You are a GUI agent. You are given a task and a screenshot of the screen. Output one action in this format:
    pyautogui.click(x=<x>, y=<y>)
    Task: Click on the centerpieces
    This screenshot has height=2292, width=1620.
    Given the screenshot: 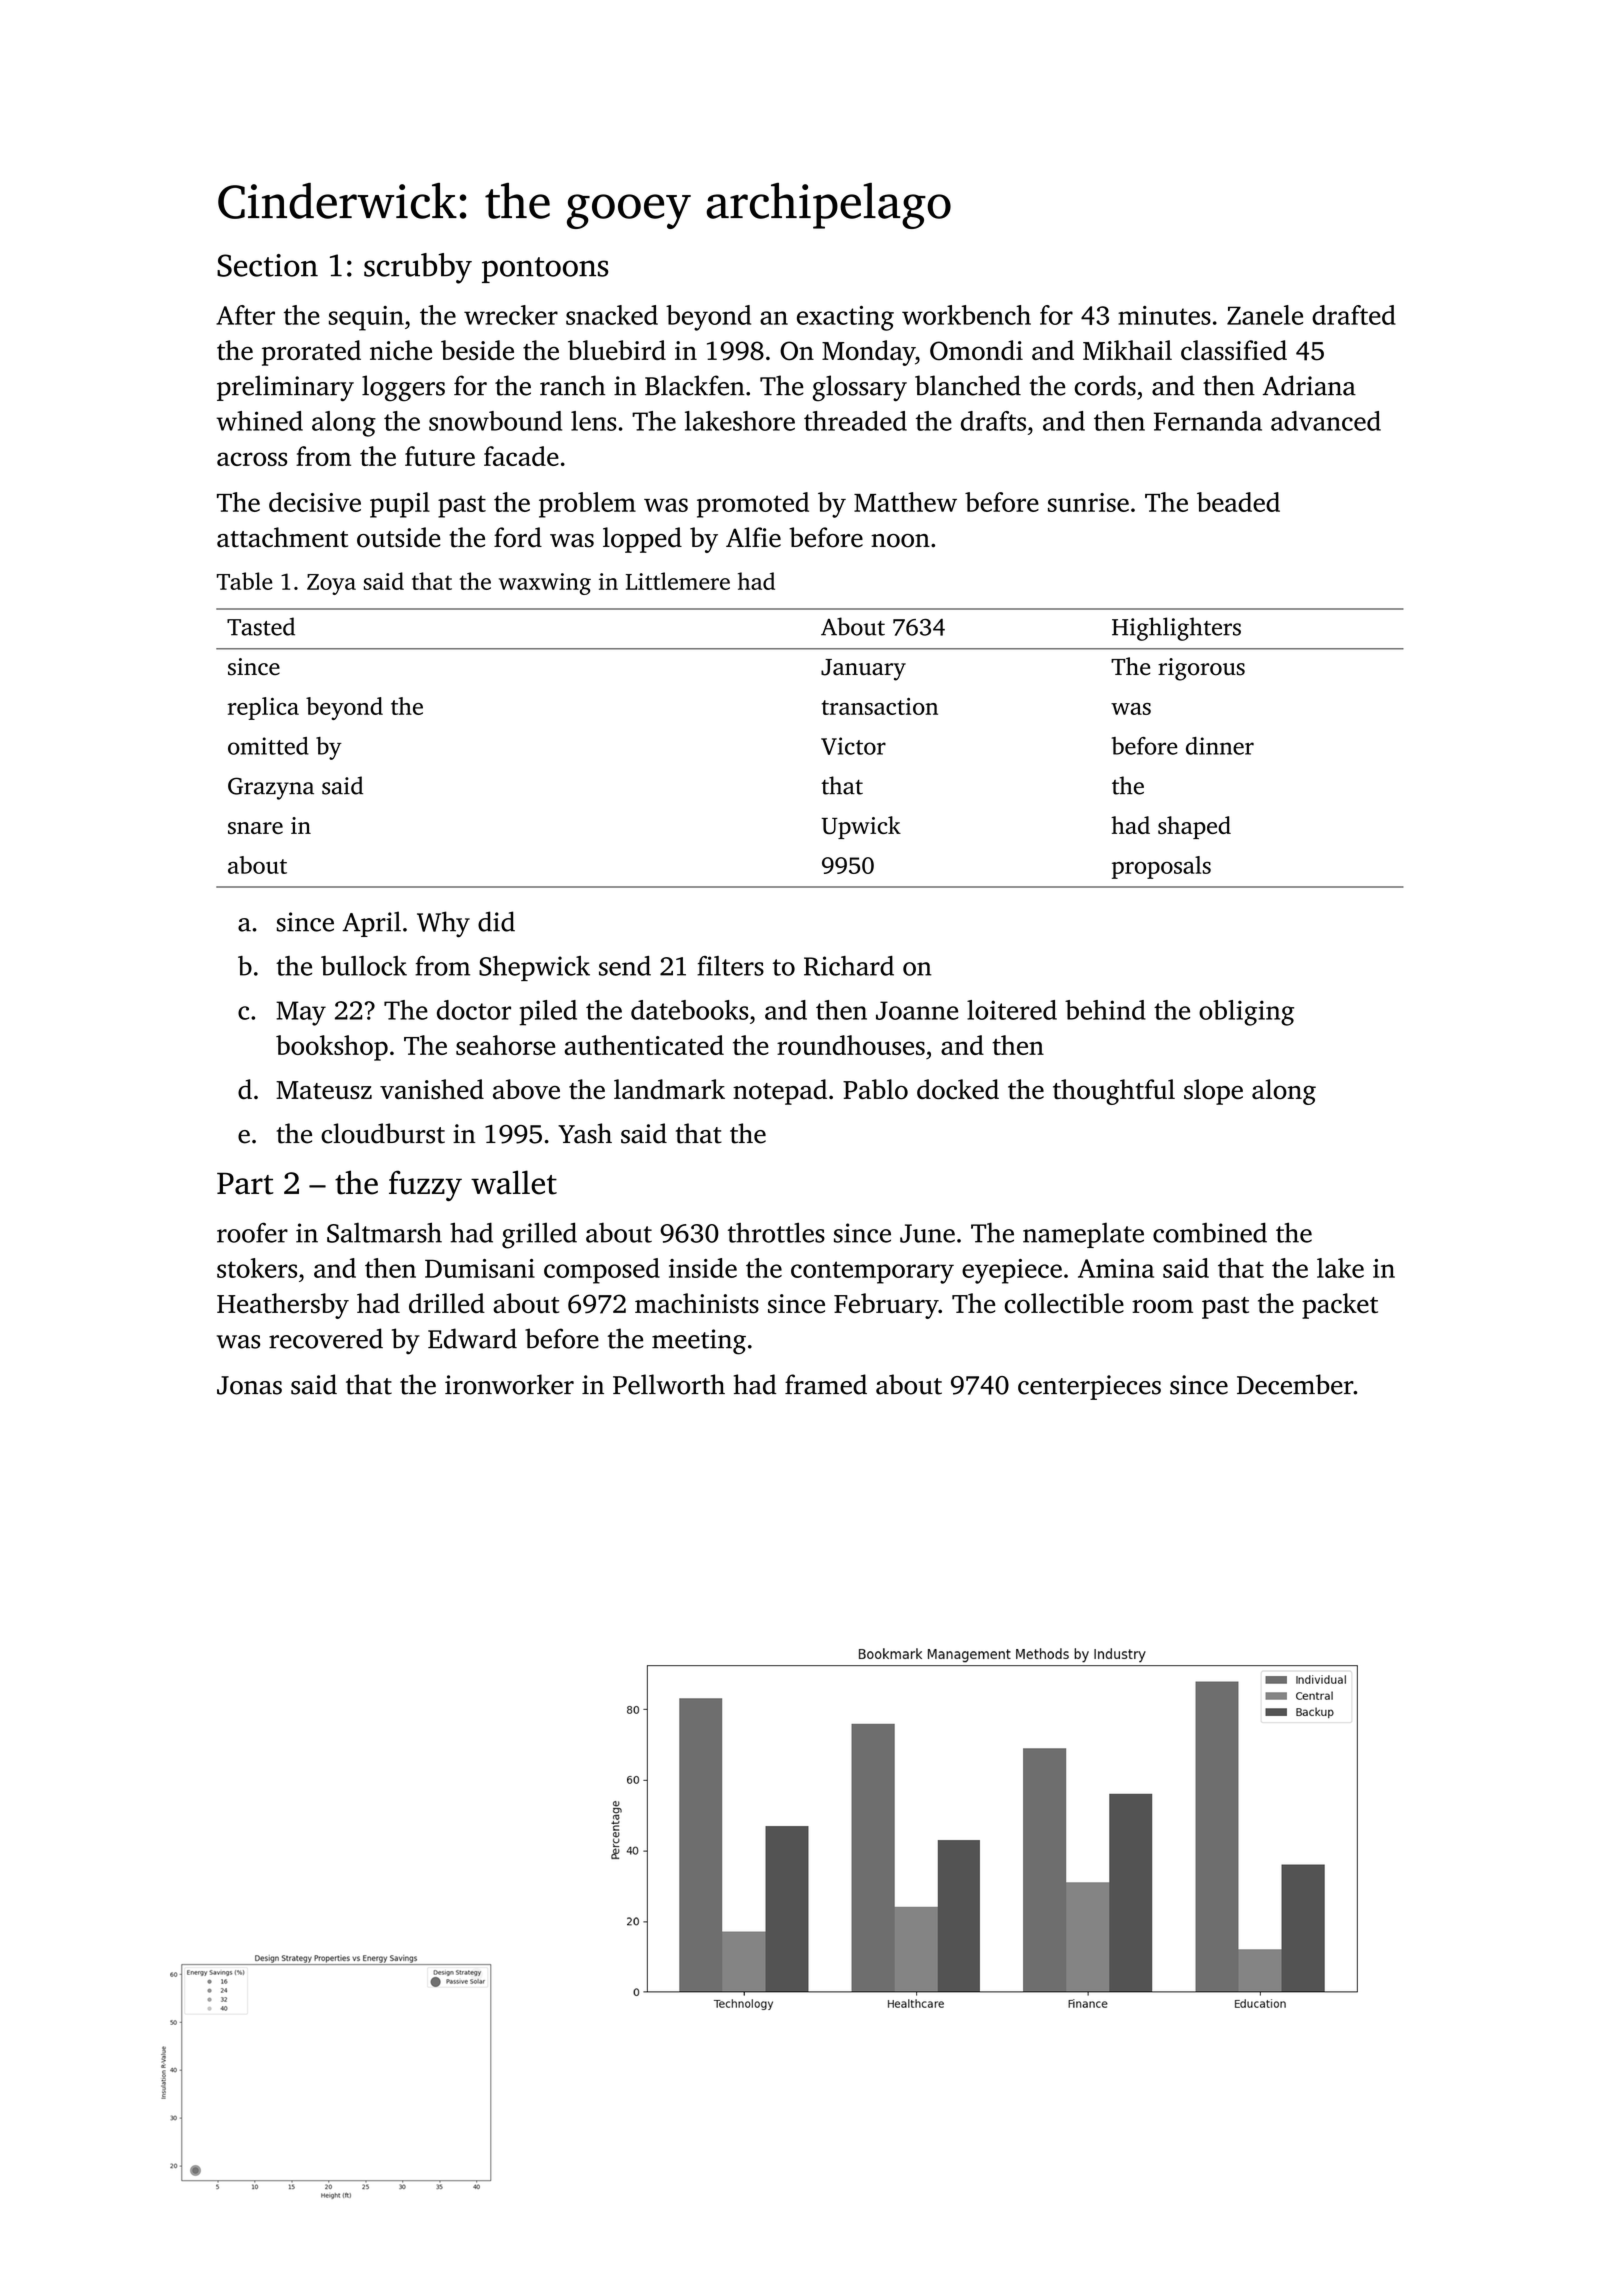 What is the action you would take?
    pyautogui.click(x=1089, y=1387)
